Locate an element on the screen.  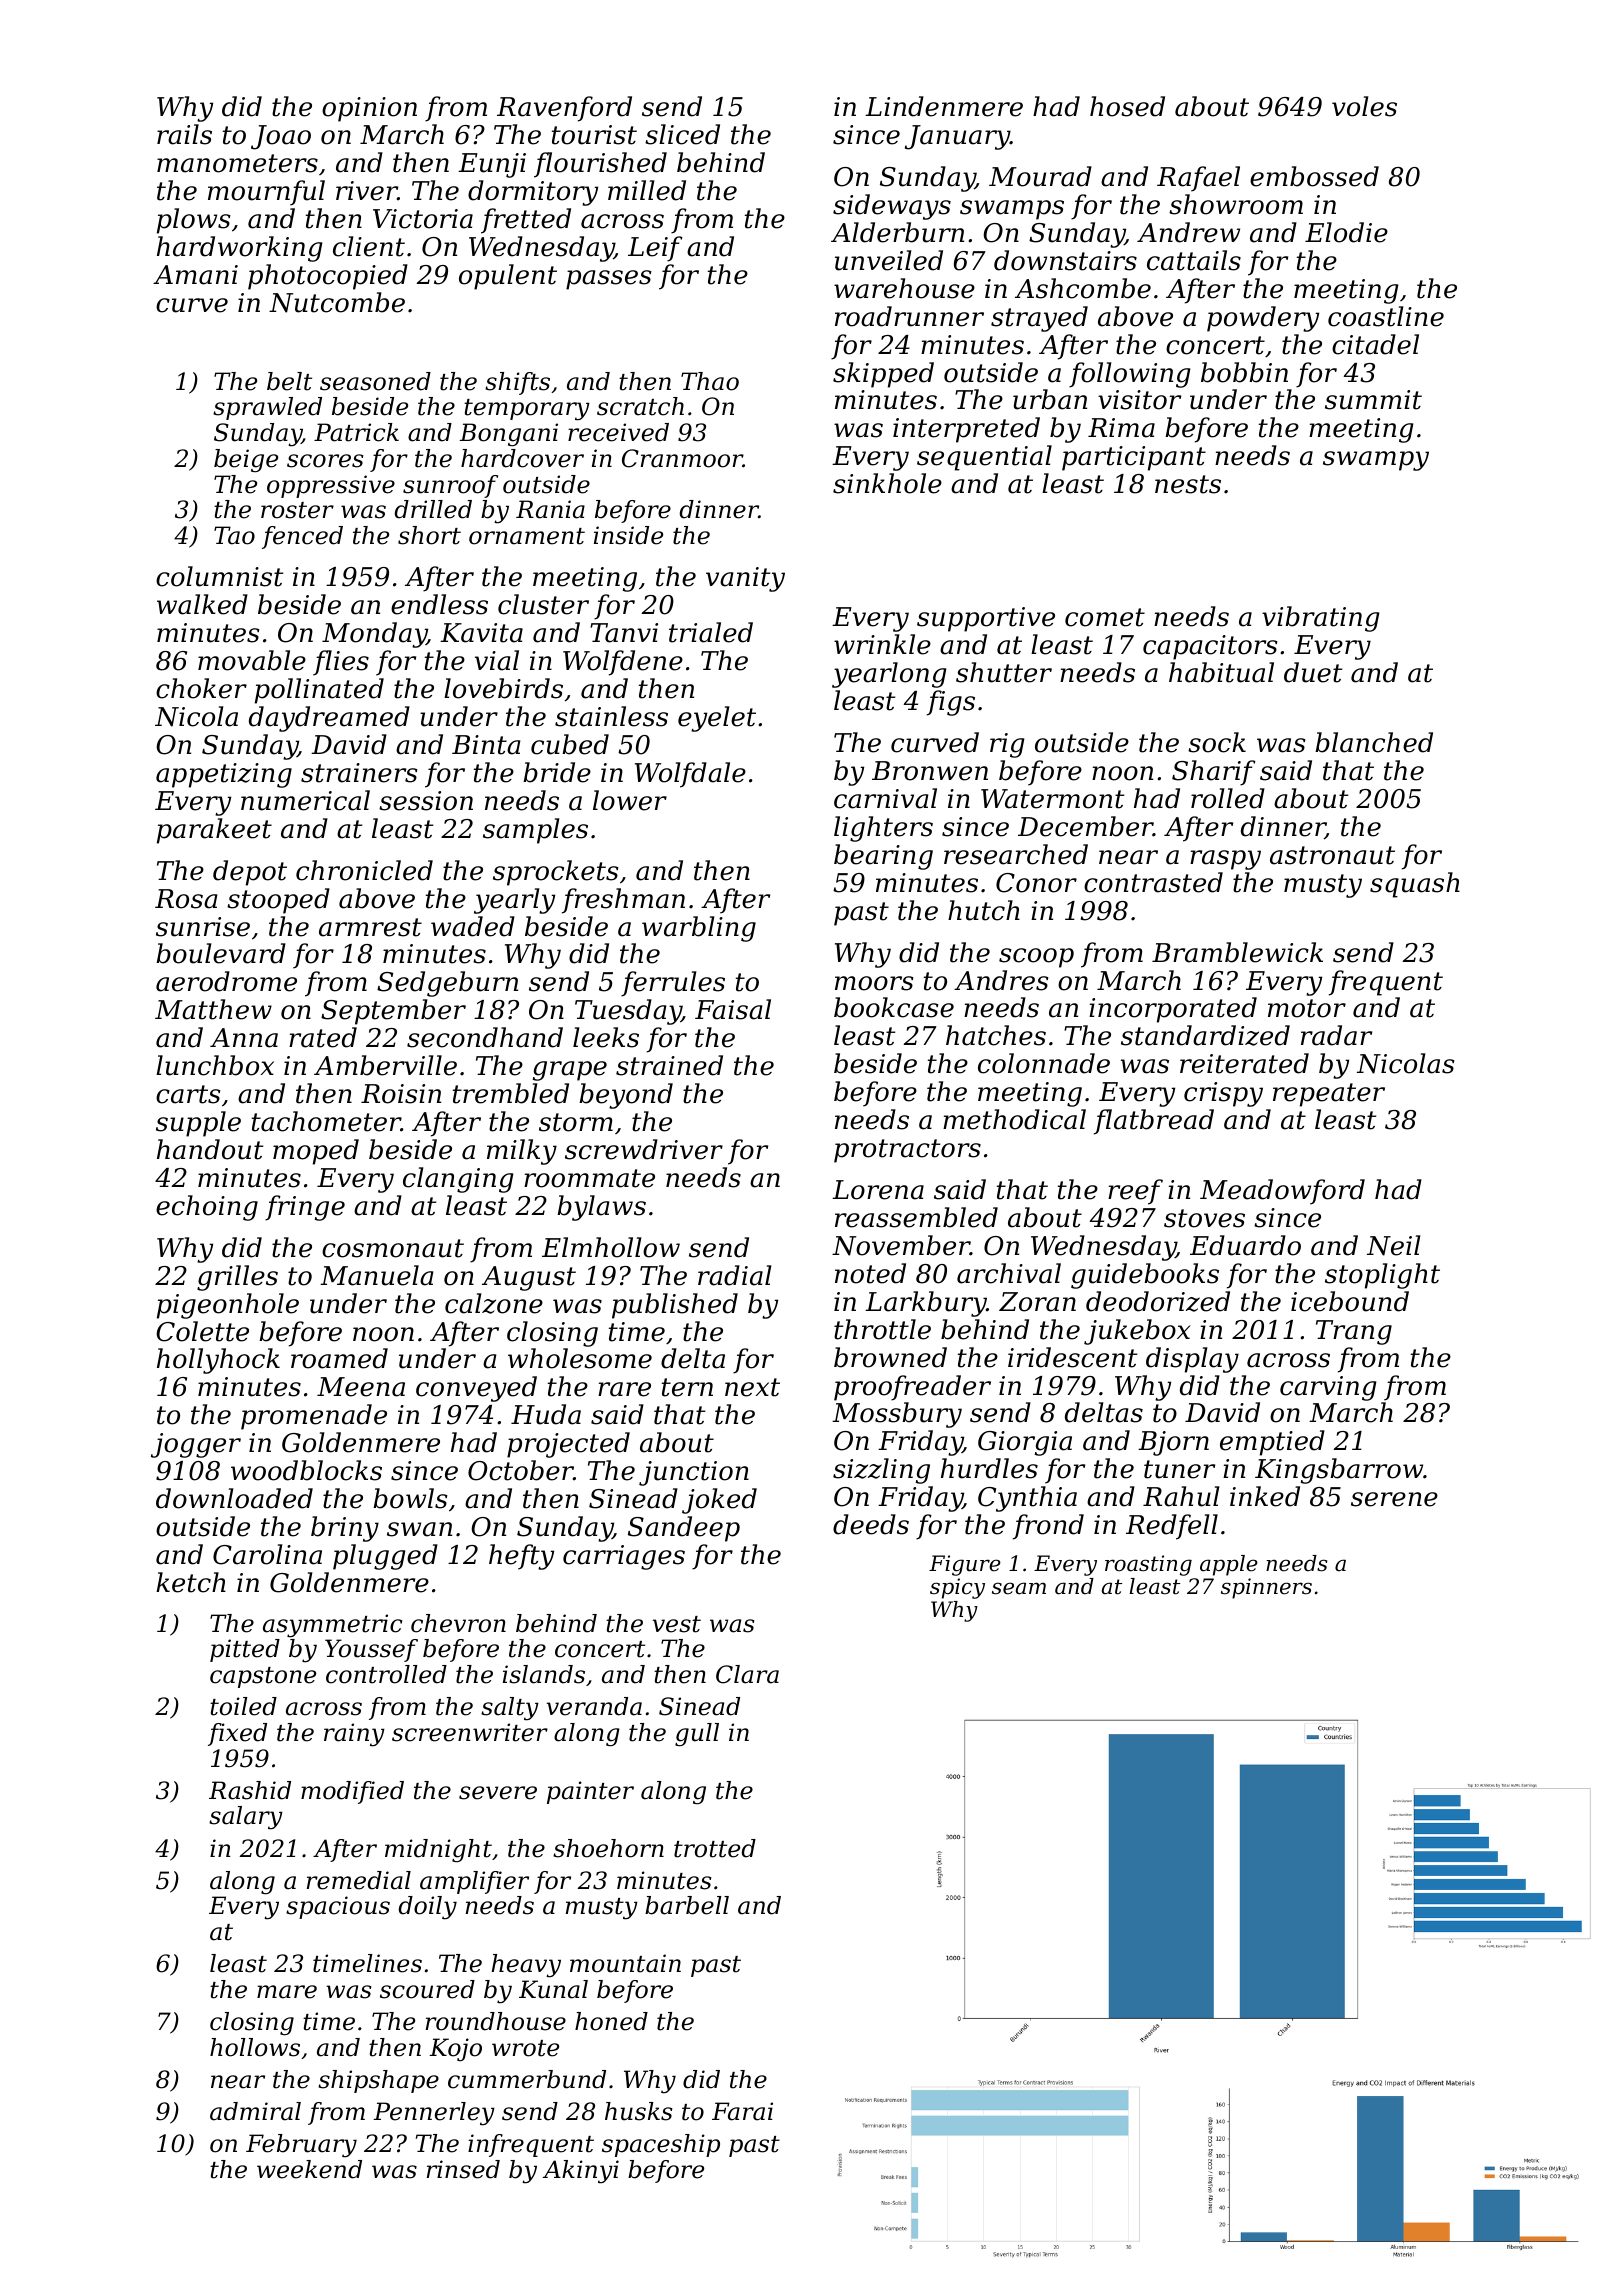
vanity is located at coordinates (745, 579).
